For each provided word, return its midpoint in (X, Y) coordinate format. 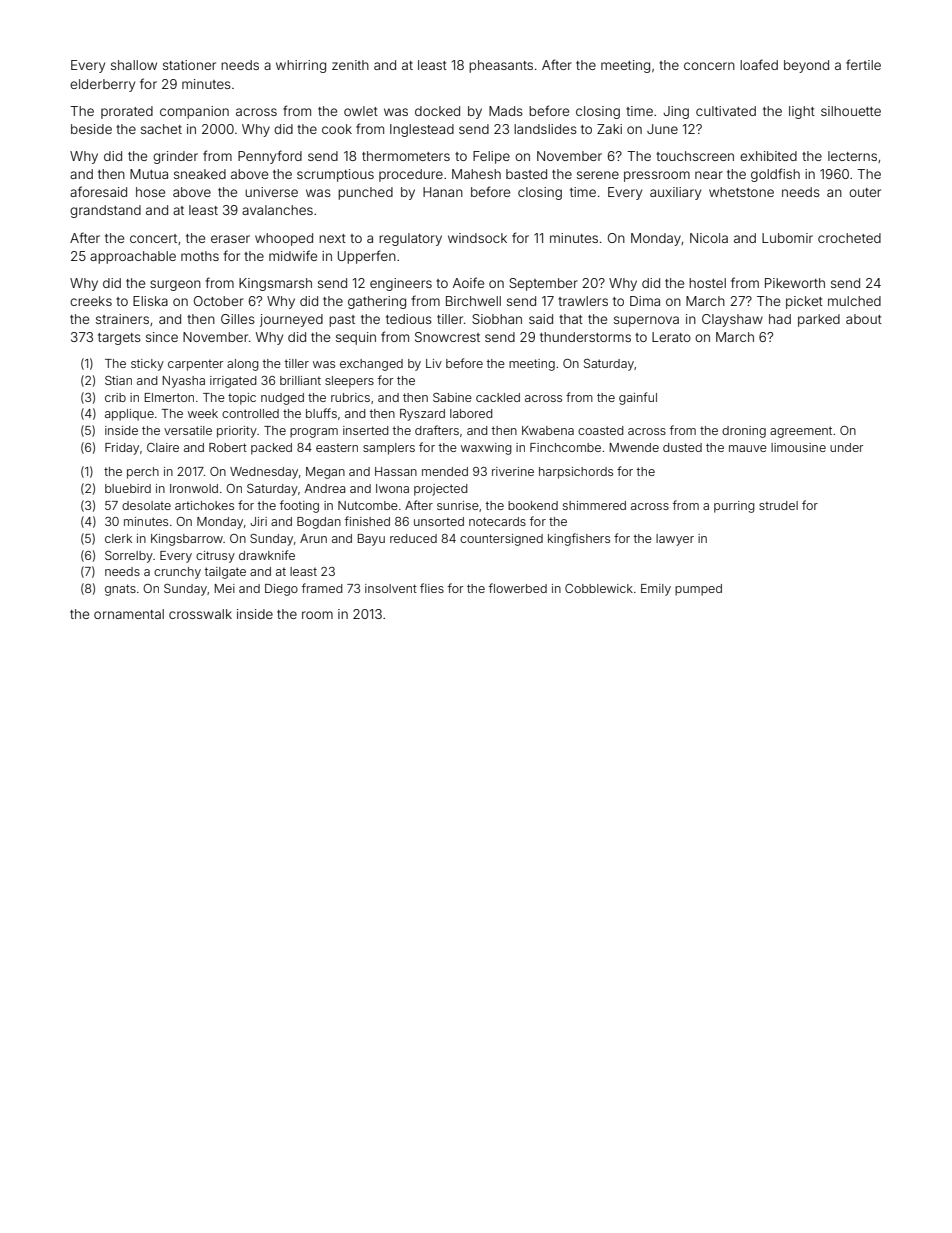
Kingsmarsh (275, 284)
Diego (281, 590)
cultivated (726, 111)
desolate (146, 505)
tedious (409, 319)
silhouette (851, 111)
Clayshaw (732, 320)
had (780, 319)
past (342, 321)
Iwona (392, 488)
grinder (175, 157)
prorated (127, 112)
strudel (778, 505)
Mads (506, 111)
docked (437, 111)
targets (119, 339)
